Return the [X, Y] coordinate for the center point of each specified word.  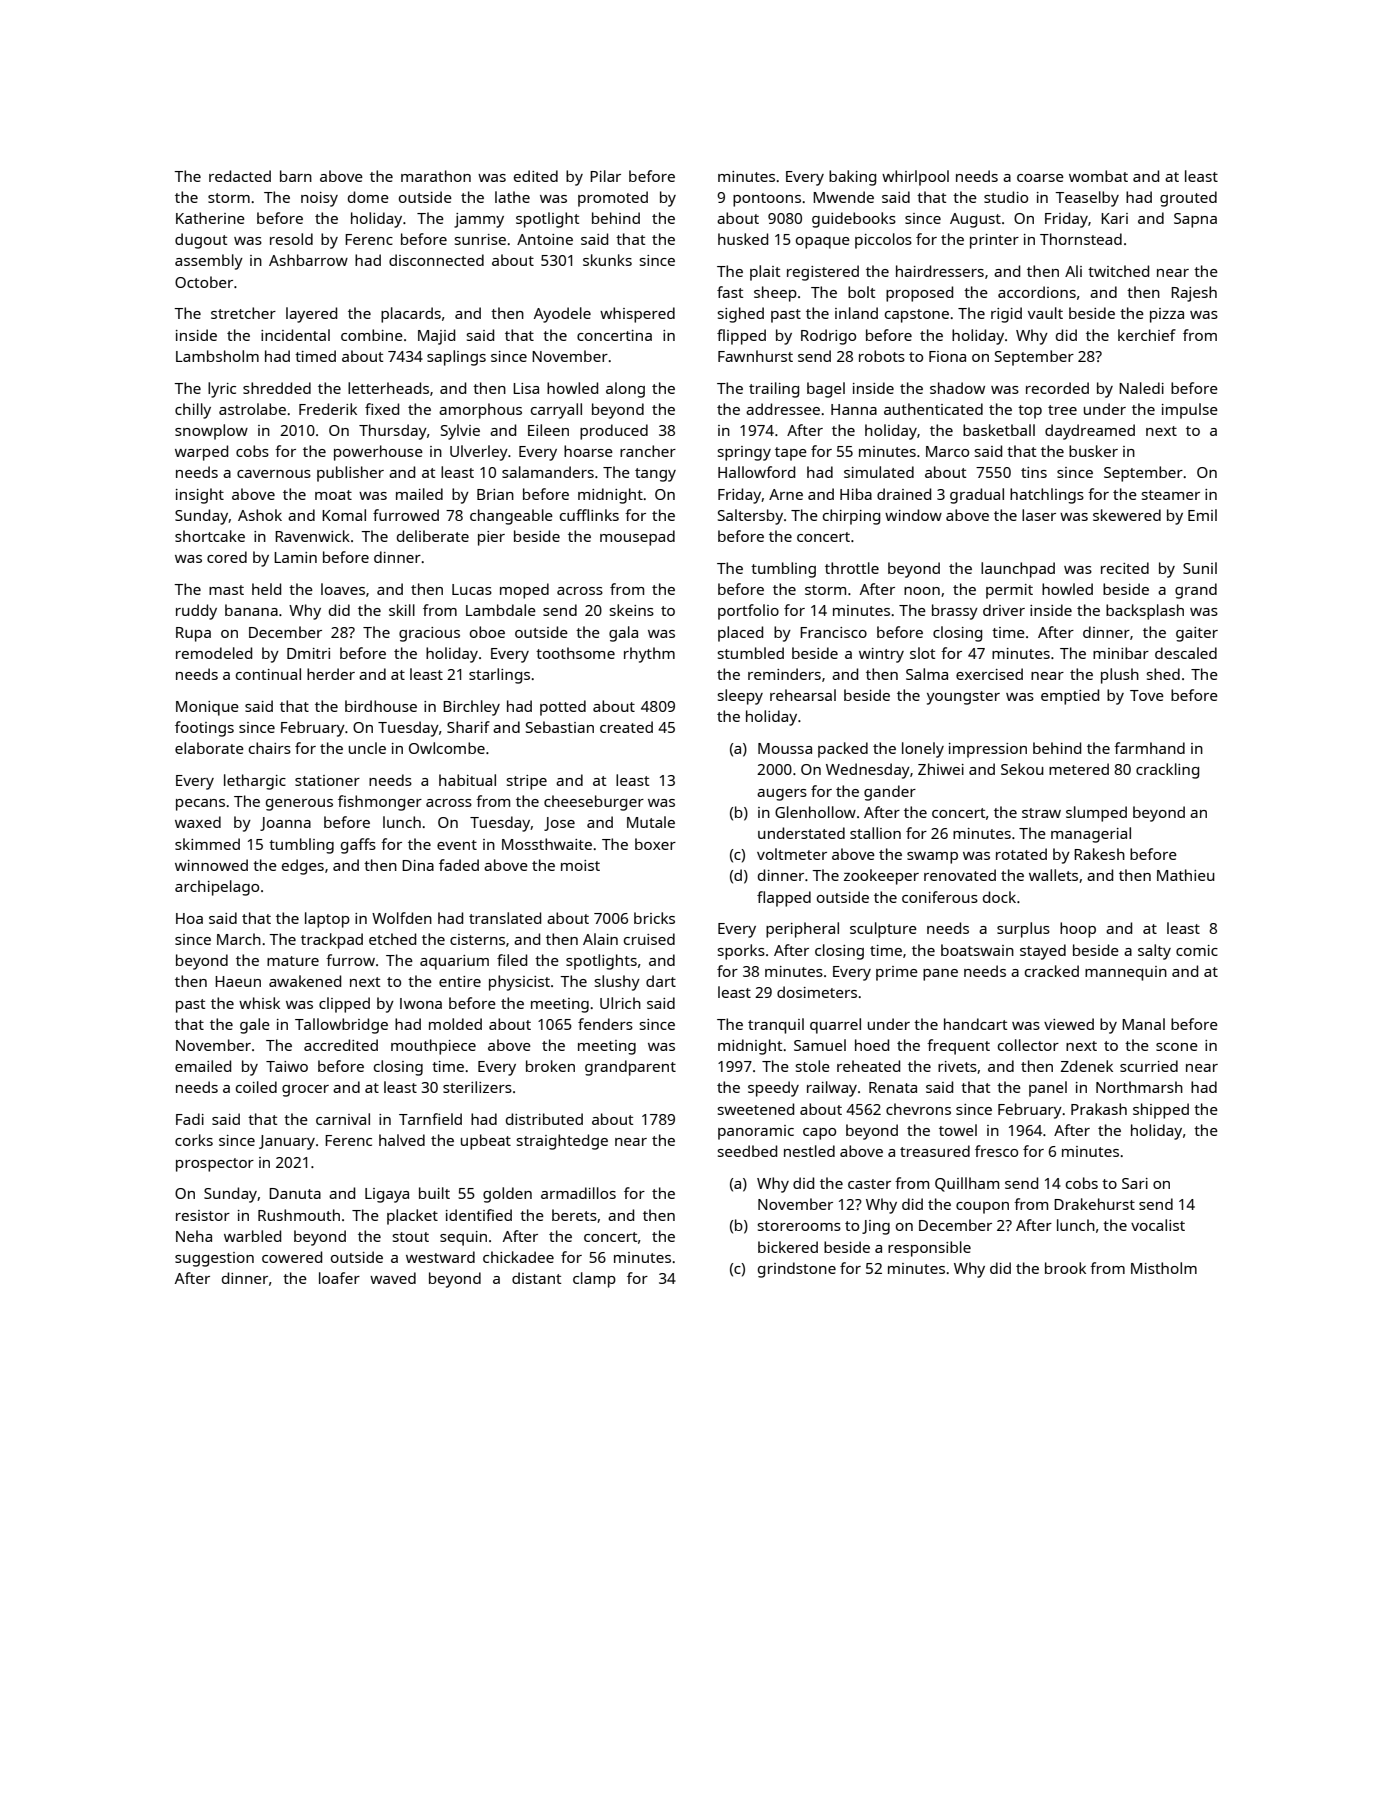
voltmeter [792, 854]
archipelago [217, 888]
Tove [1147, 695]
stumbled [751, 653]
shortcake [210, 536]
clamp [594, 1280]
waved [393, 1278]
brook [1065, 1268]
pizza [1167, 315]
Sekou [1022, 769]
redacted [240, 176]
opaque [823, 243]
